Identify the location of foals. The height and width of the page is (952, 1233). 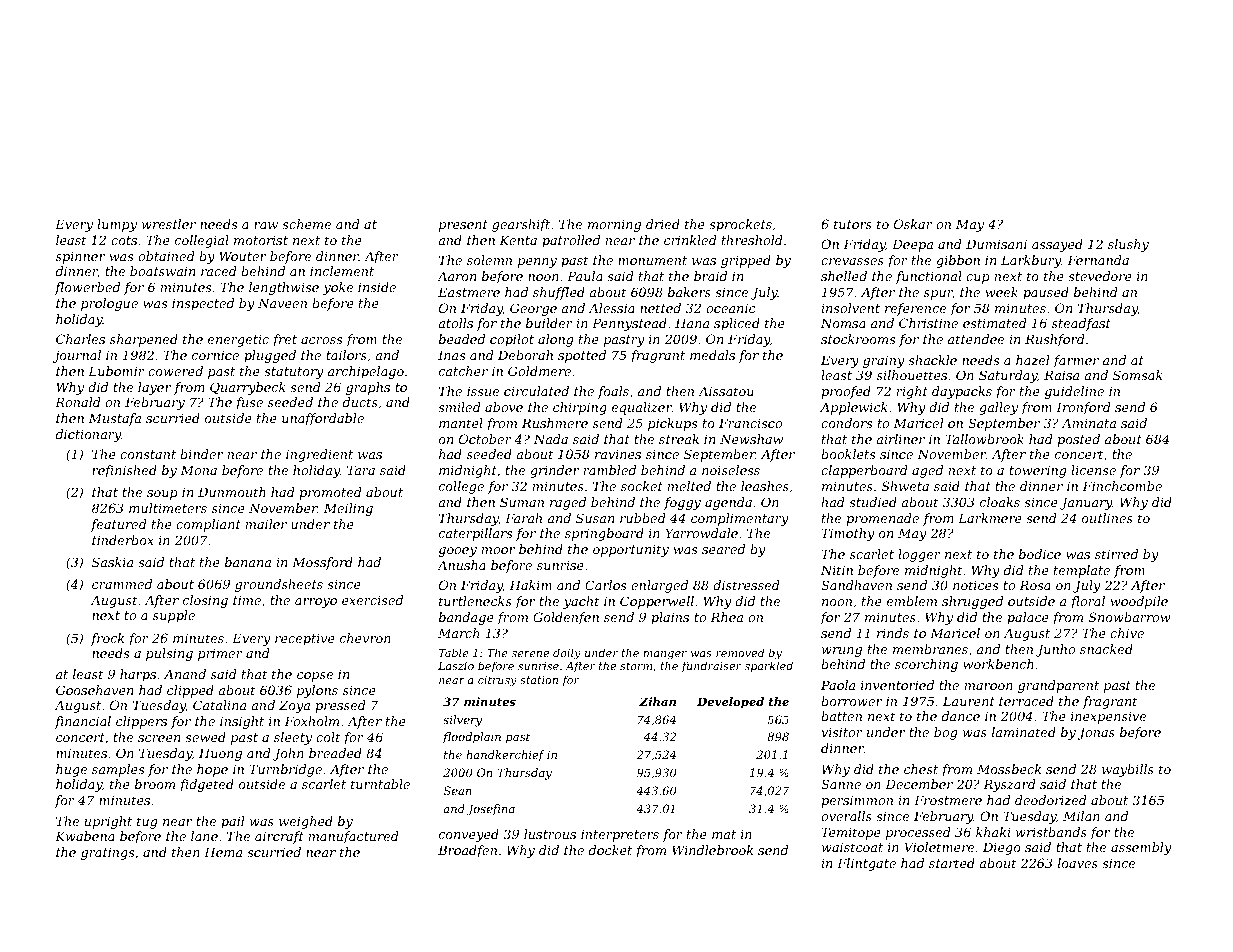
(613, 392).
